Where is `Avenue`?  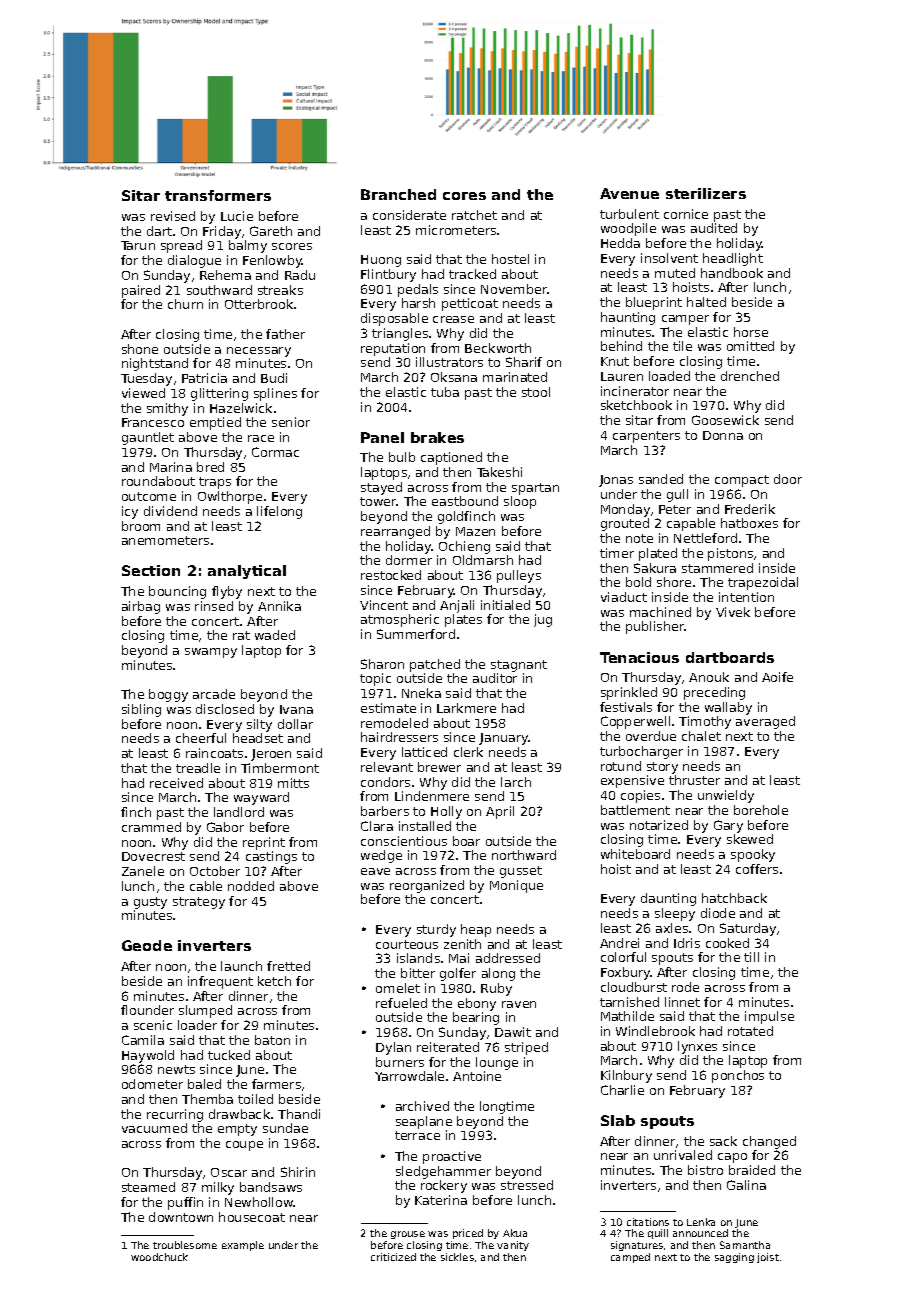 Avenue is located at coordinates (629, 193).
